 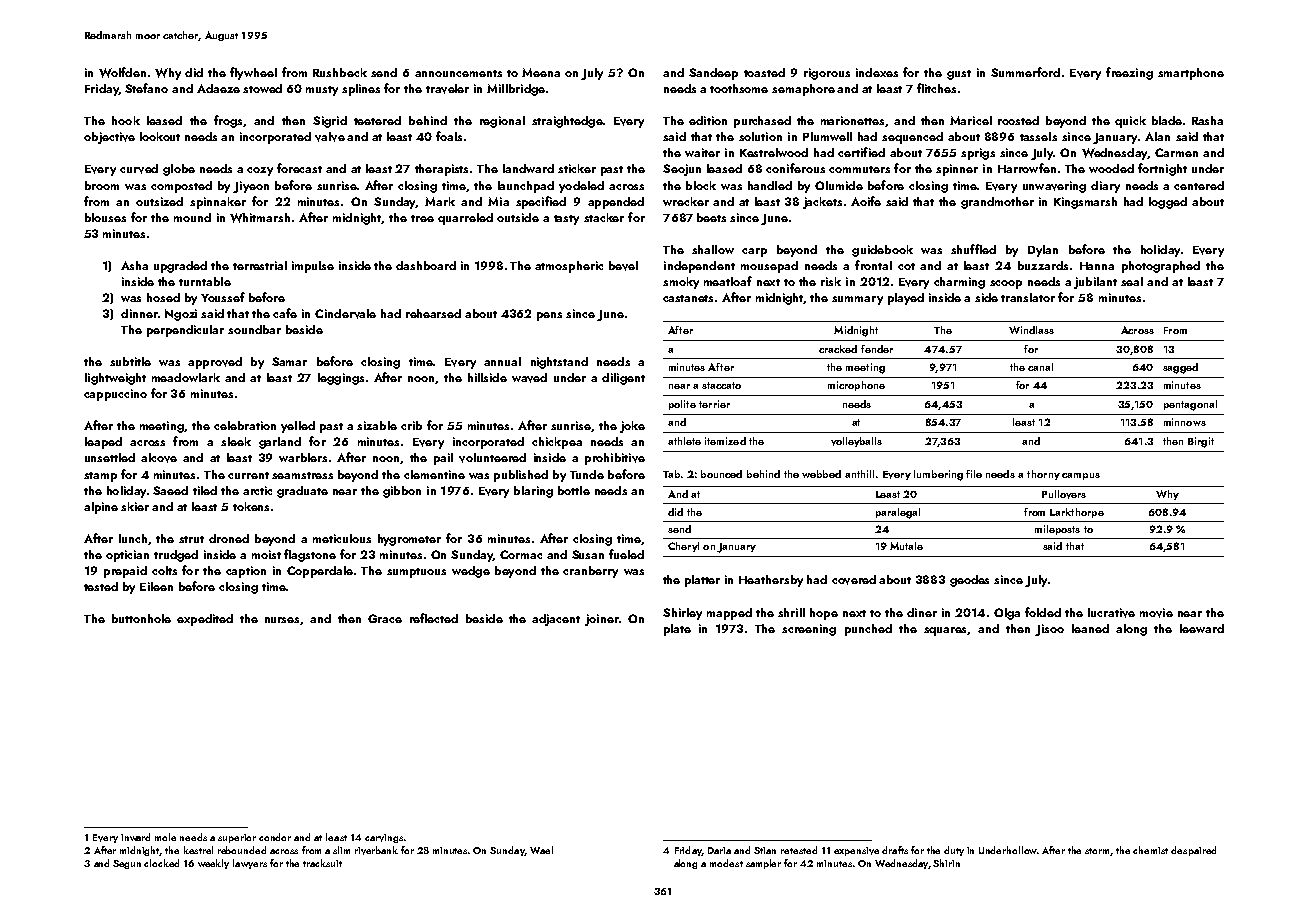 I want to click on Sandeep, so click(x=713, y=74).
